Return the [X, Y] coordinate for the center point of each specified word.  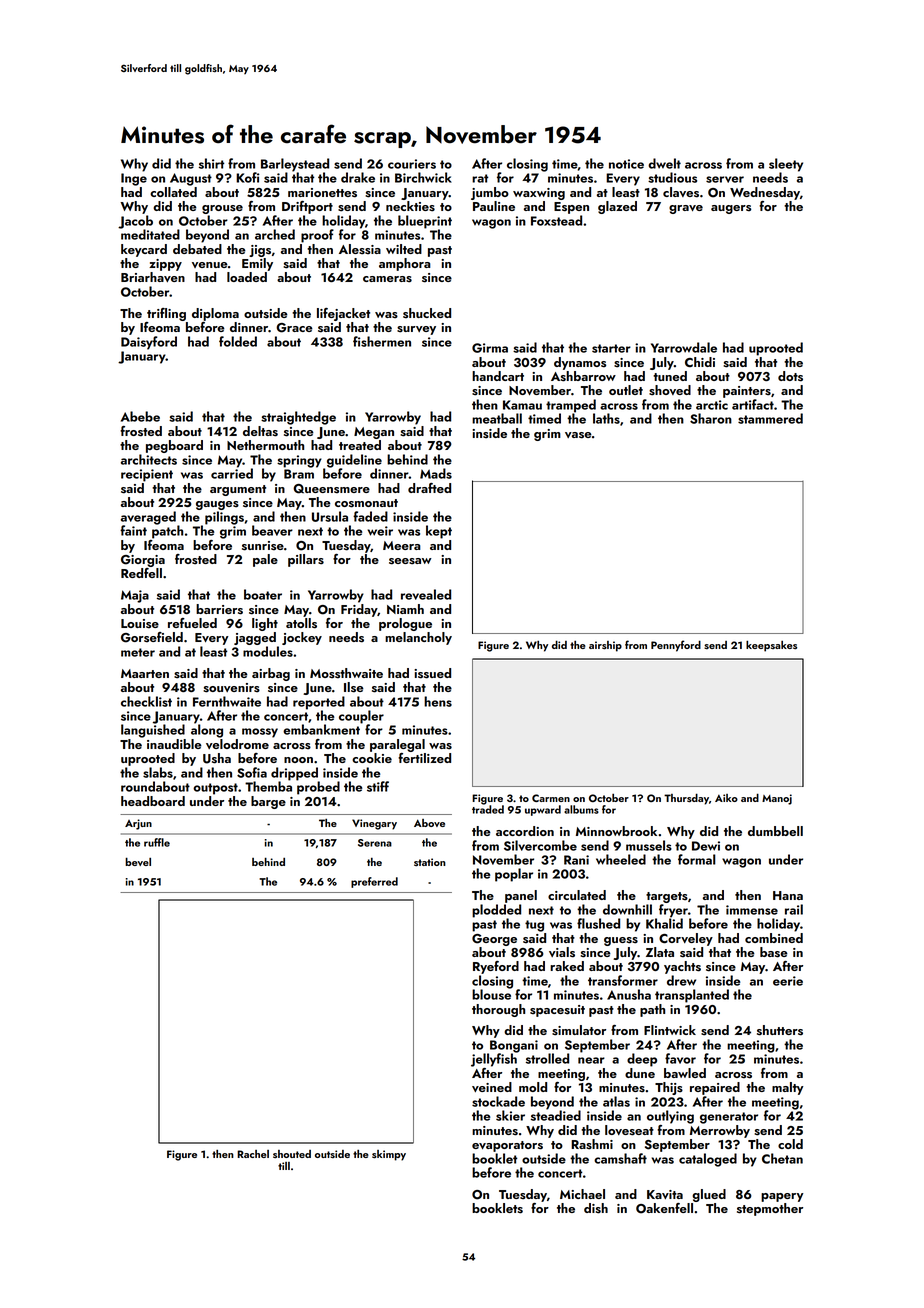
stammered [770, 418]
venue [210, 265]
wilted [404, 249]
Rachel [253, 1154]
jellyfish [494, 1060]
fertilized [424, 758]
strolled [547, 1058]
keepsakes [771, 646]
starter [611, 348]
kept [439, 532]
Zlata [660, 952]
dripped [294, 774]
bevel [138, 861]
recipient [147, 475]
